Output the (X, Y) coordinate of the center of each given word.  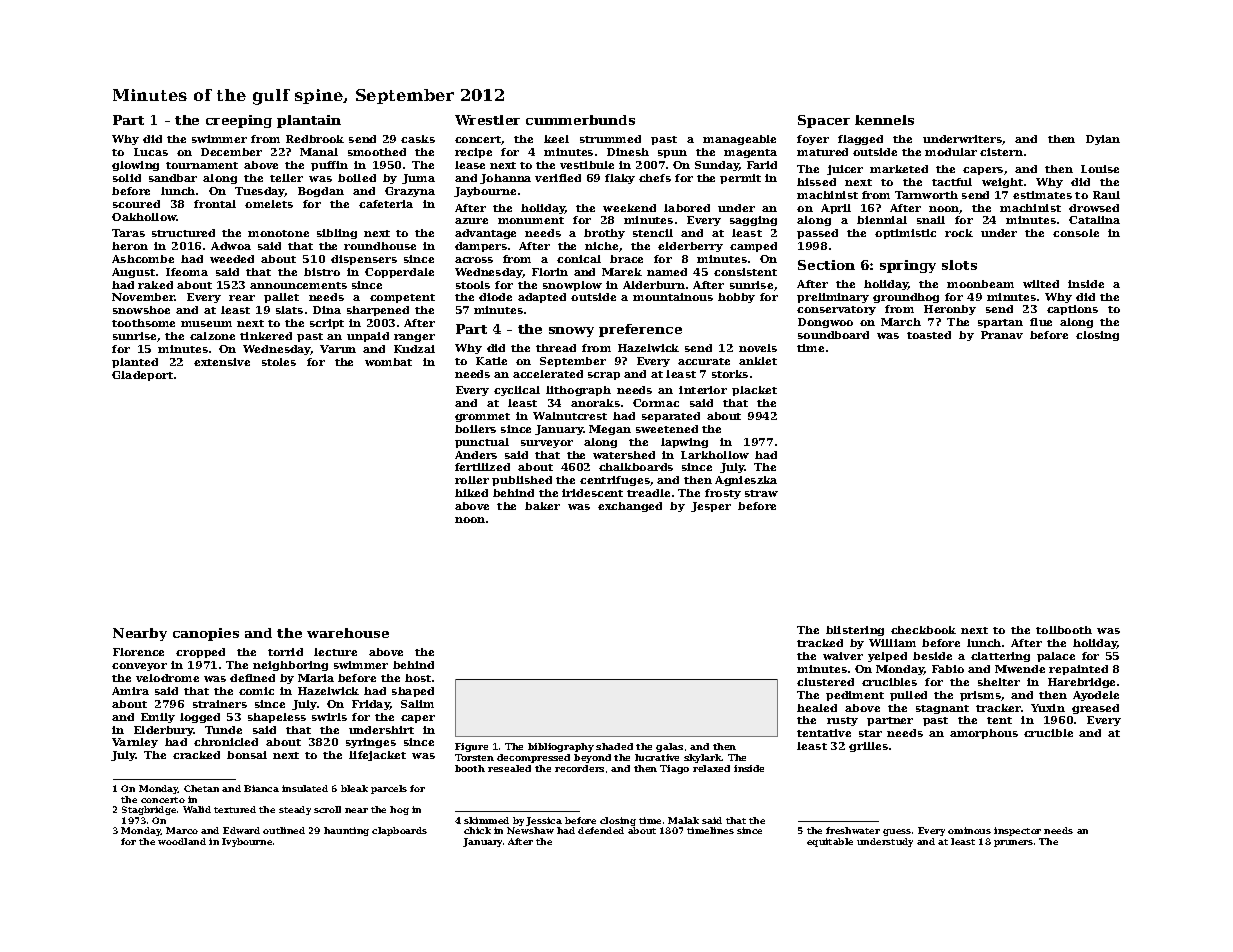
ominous (969, 830)
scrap (604, 376)
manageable (739, 140)
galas (669, 747)
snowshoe (141, 310)
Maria (316, 678)
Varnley (135, 743)
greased (1095, 709)
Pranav (1002, 335)
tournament (202, 165)
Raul (1106, 195)
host (418, 678)
